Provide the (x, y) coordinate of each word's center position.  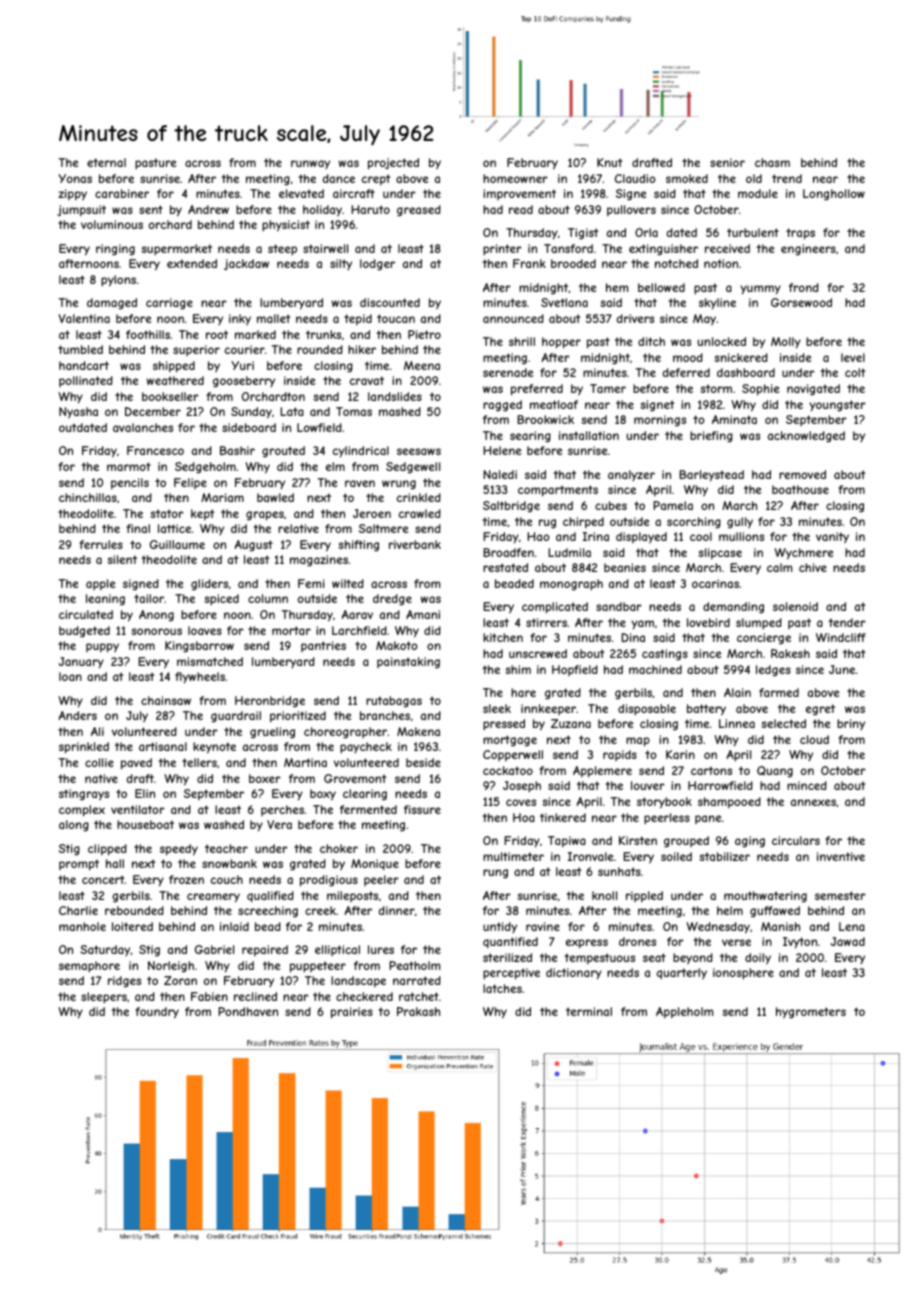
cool (701, 536)
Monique (375, 864)
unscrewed (538, 653)
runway (310, 164)
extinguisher (663, 250)
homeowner (515, 178)
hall (115, 863)
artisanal (163, 746)
